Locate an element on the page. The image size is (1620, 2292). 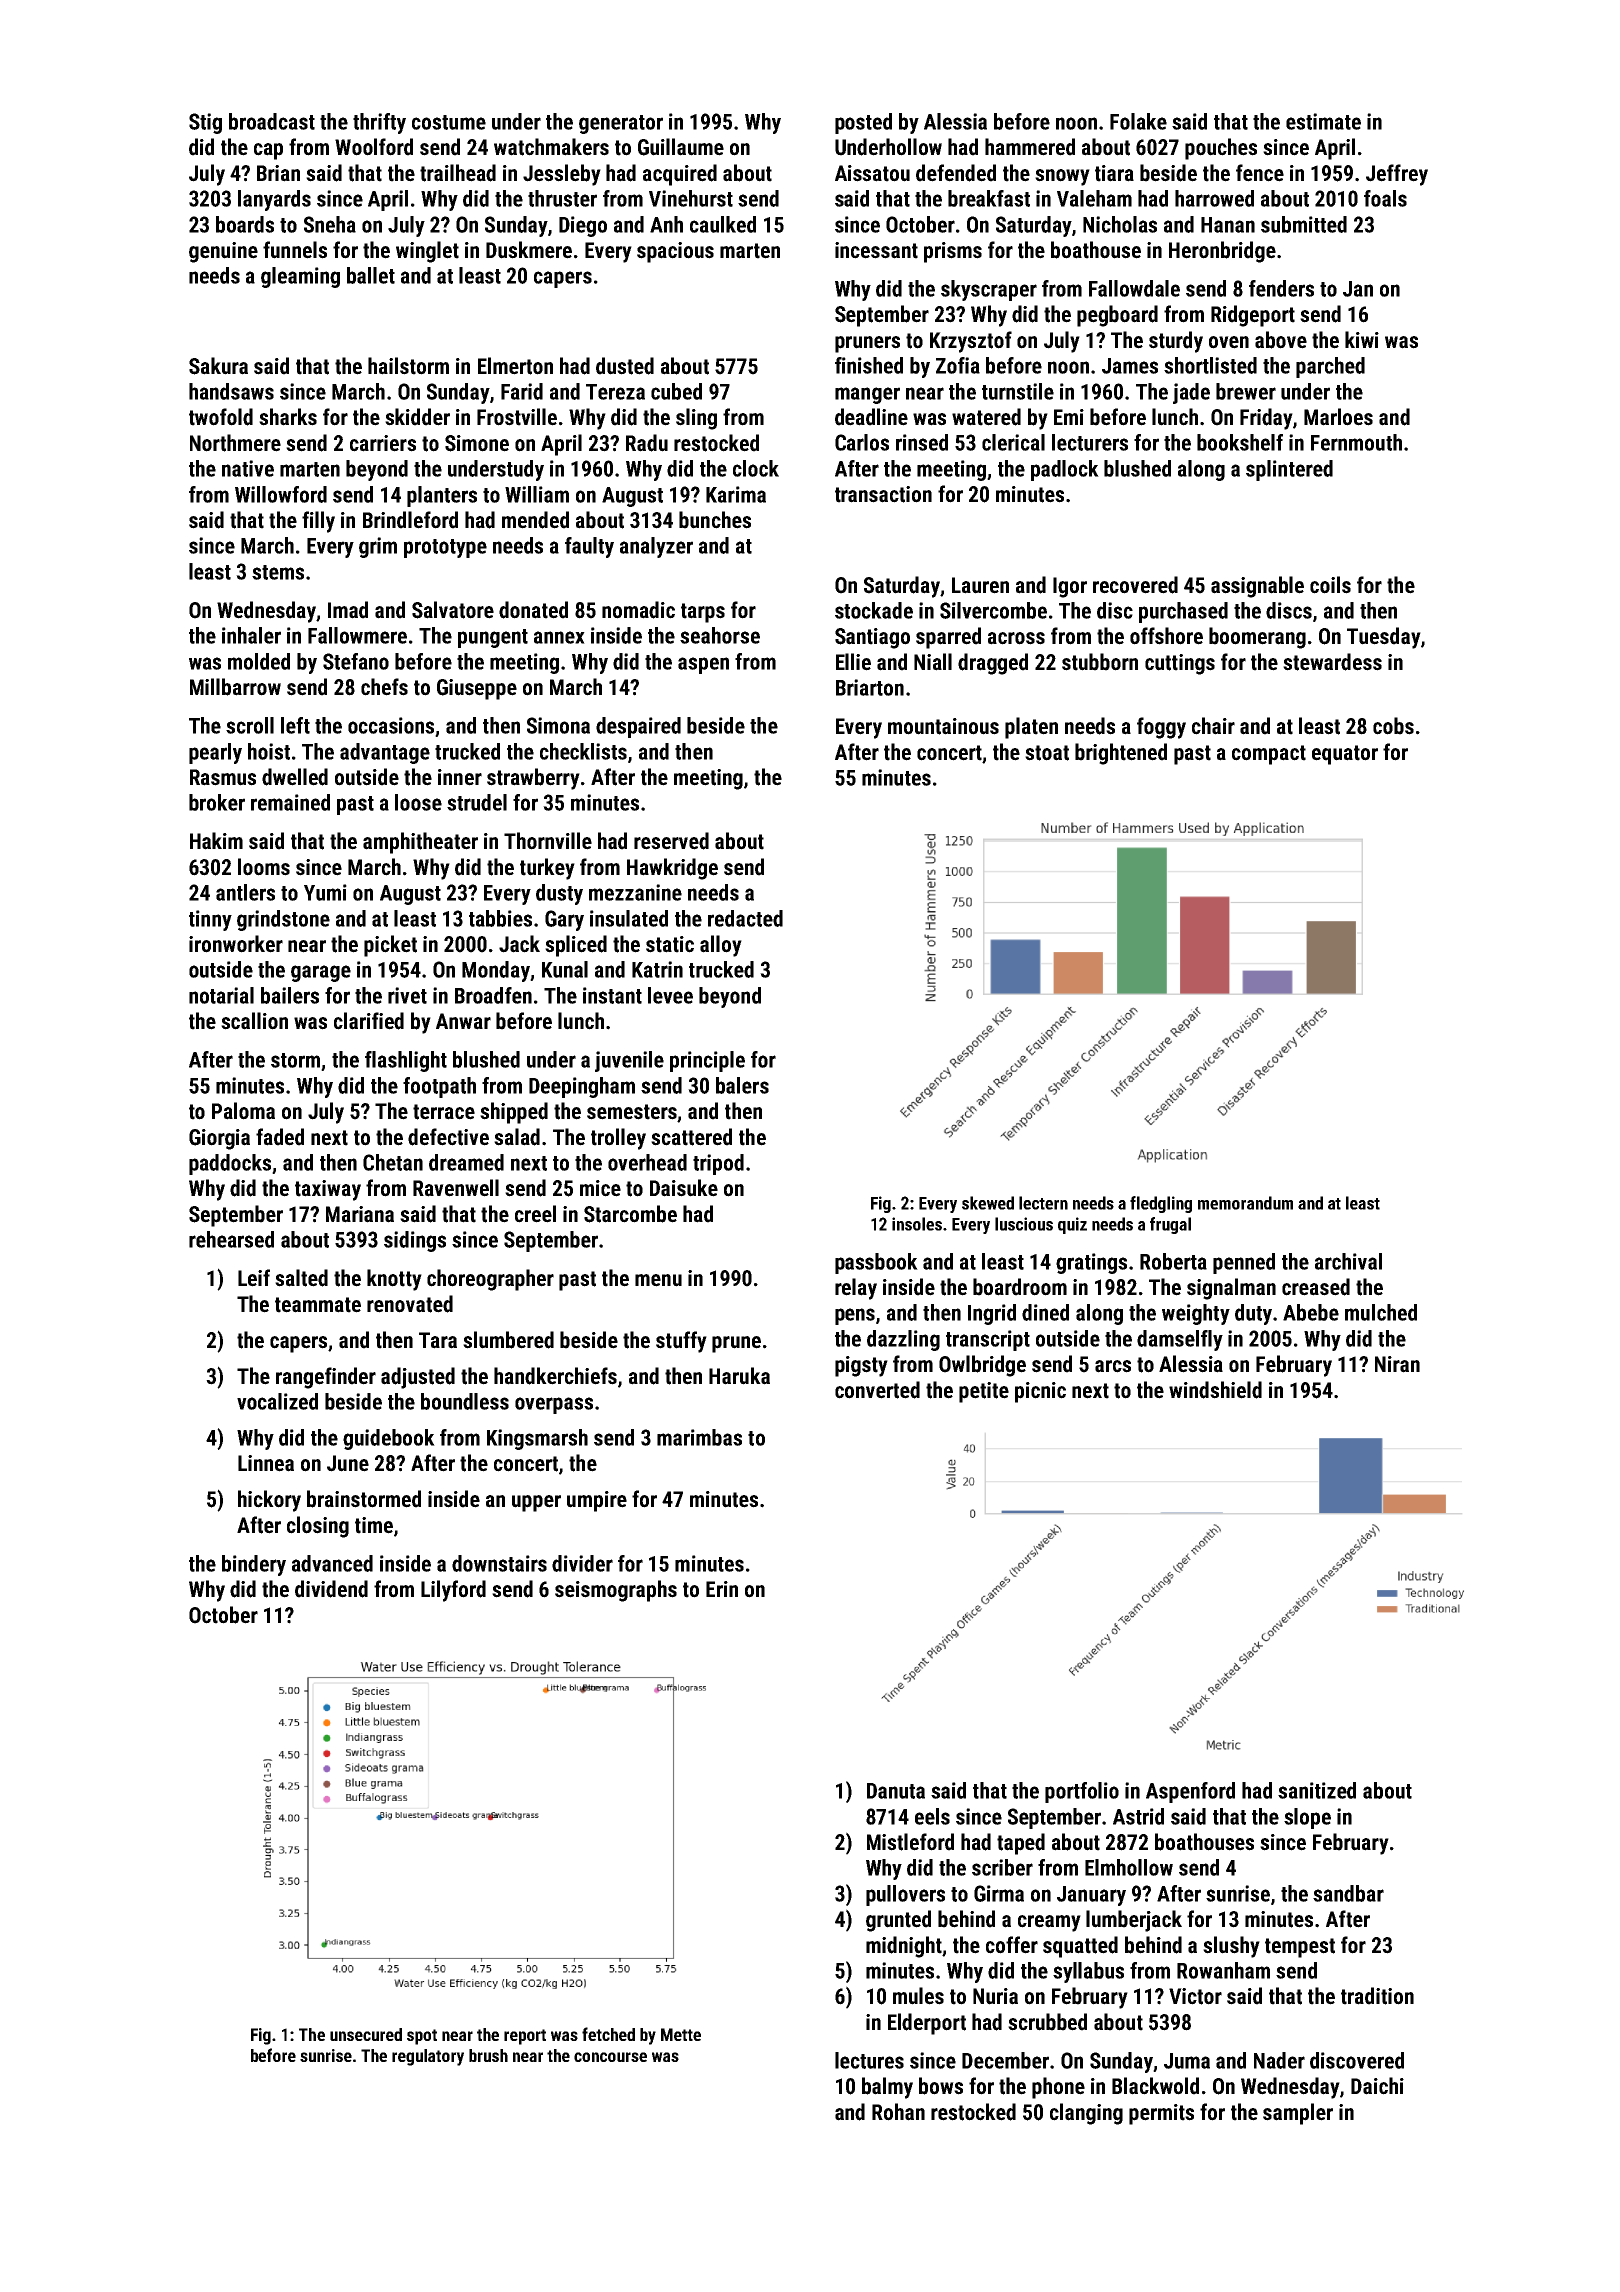
Elmerton is located at coordinates (515, 366).
